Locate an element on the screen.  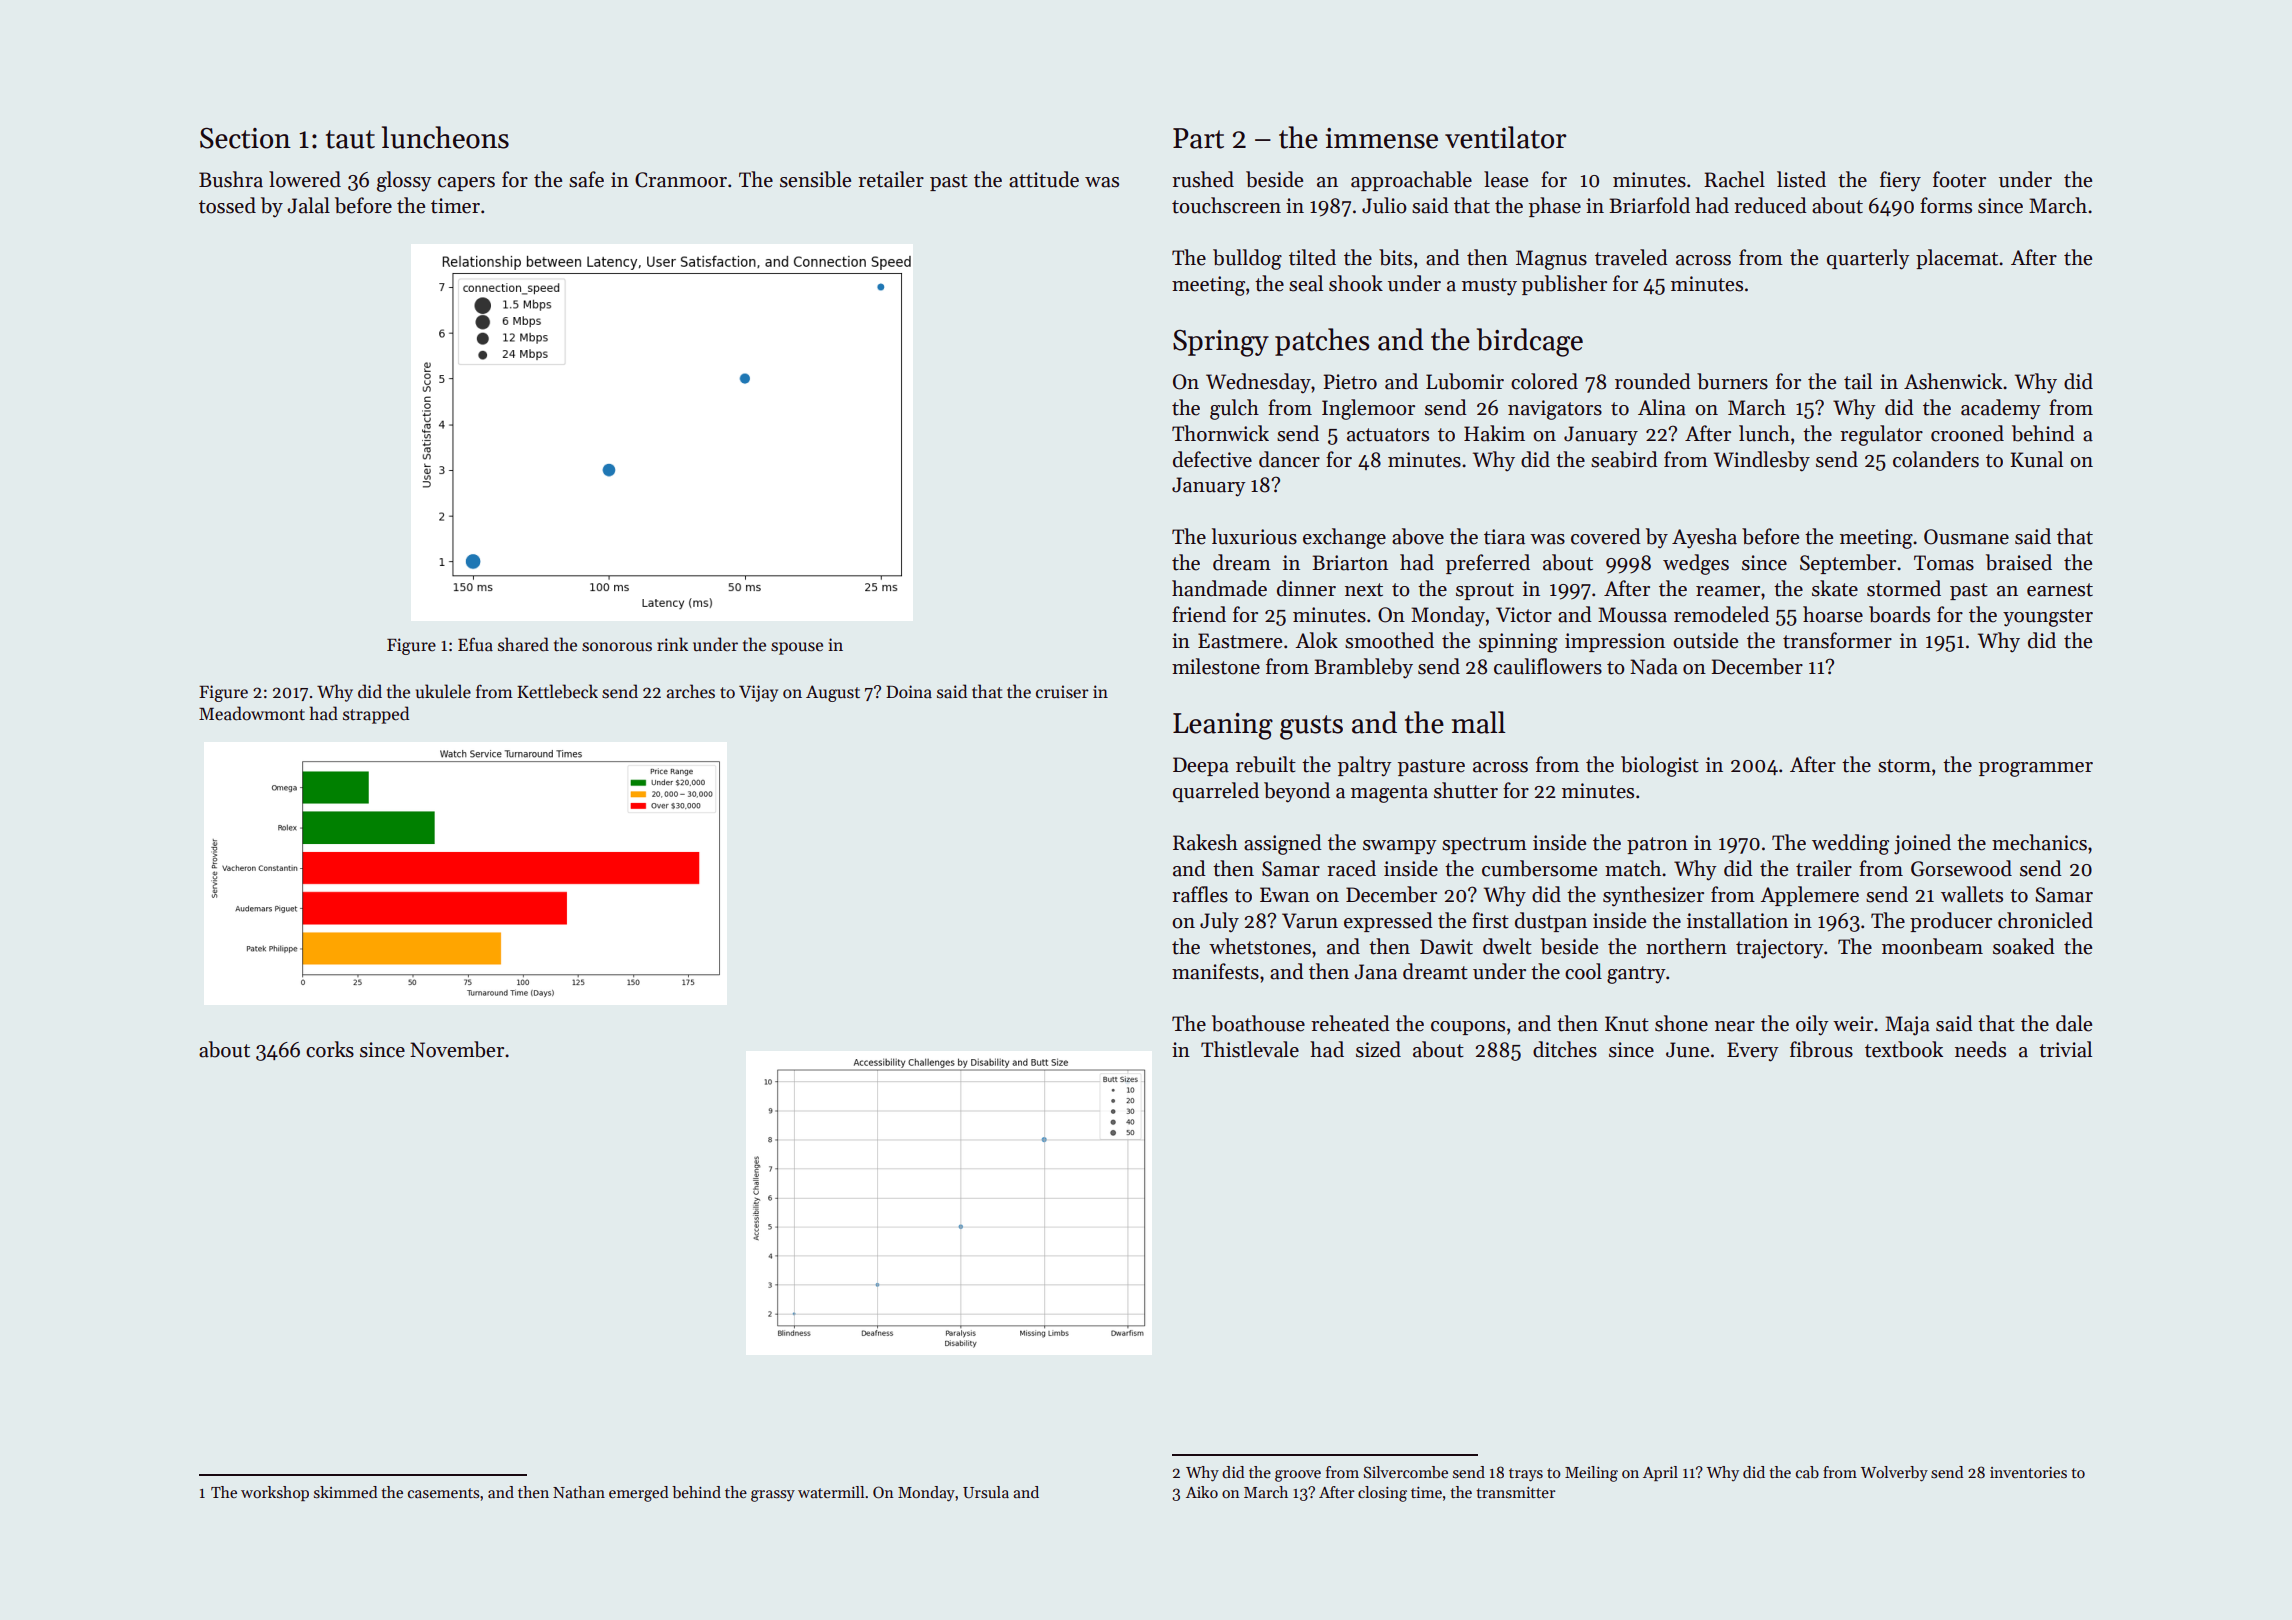
colanders is located at coordinates (1936, 459).
